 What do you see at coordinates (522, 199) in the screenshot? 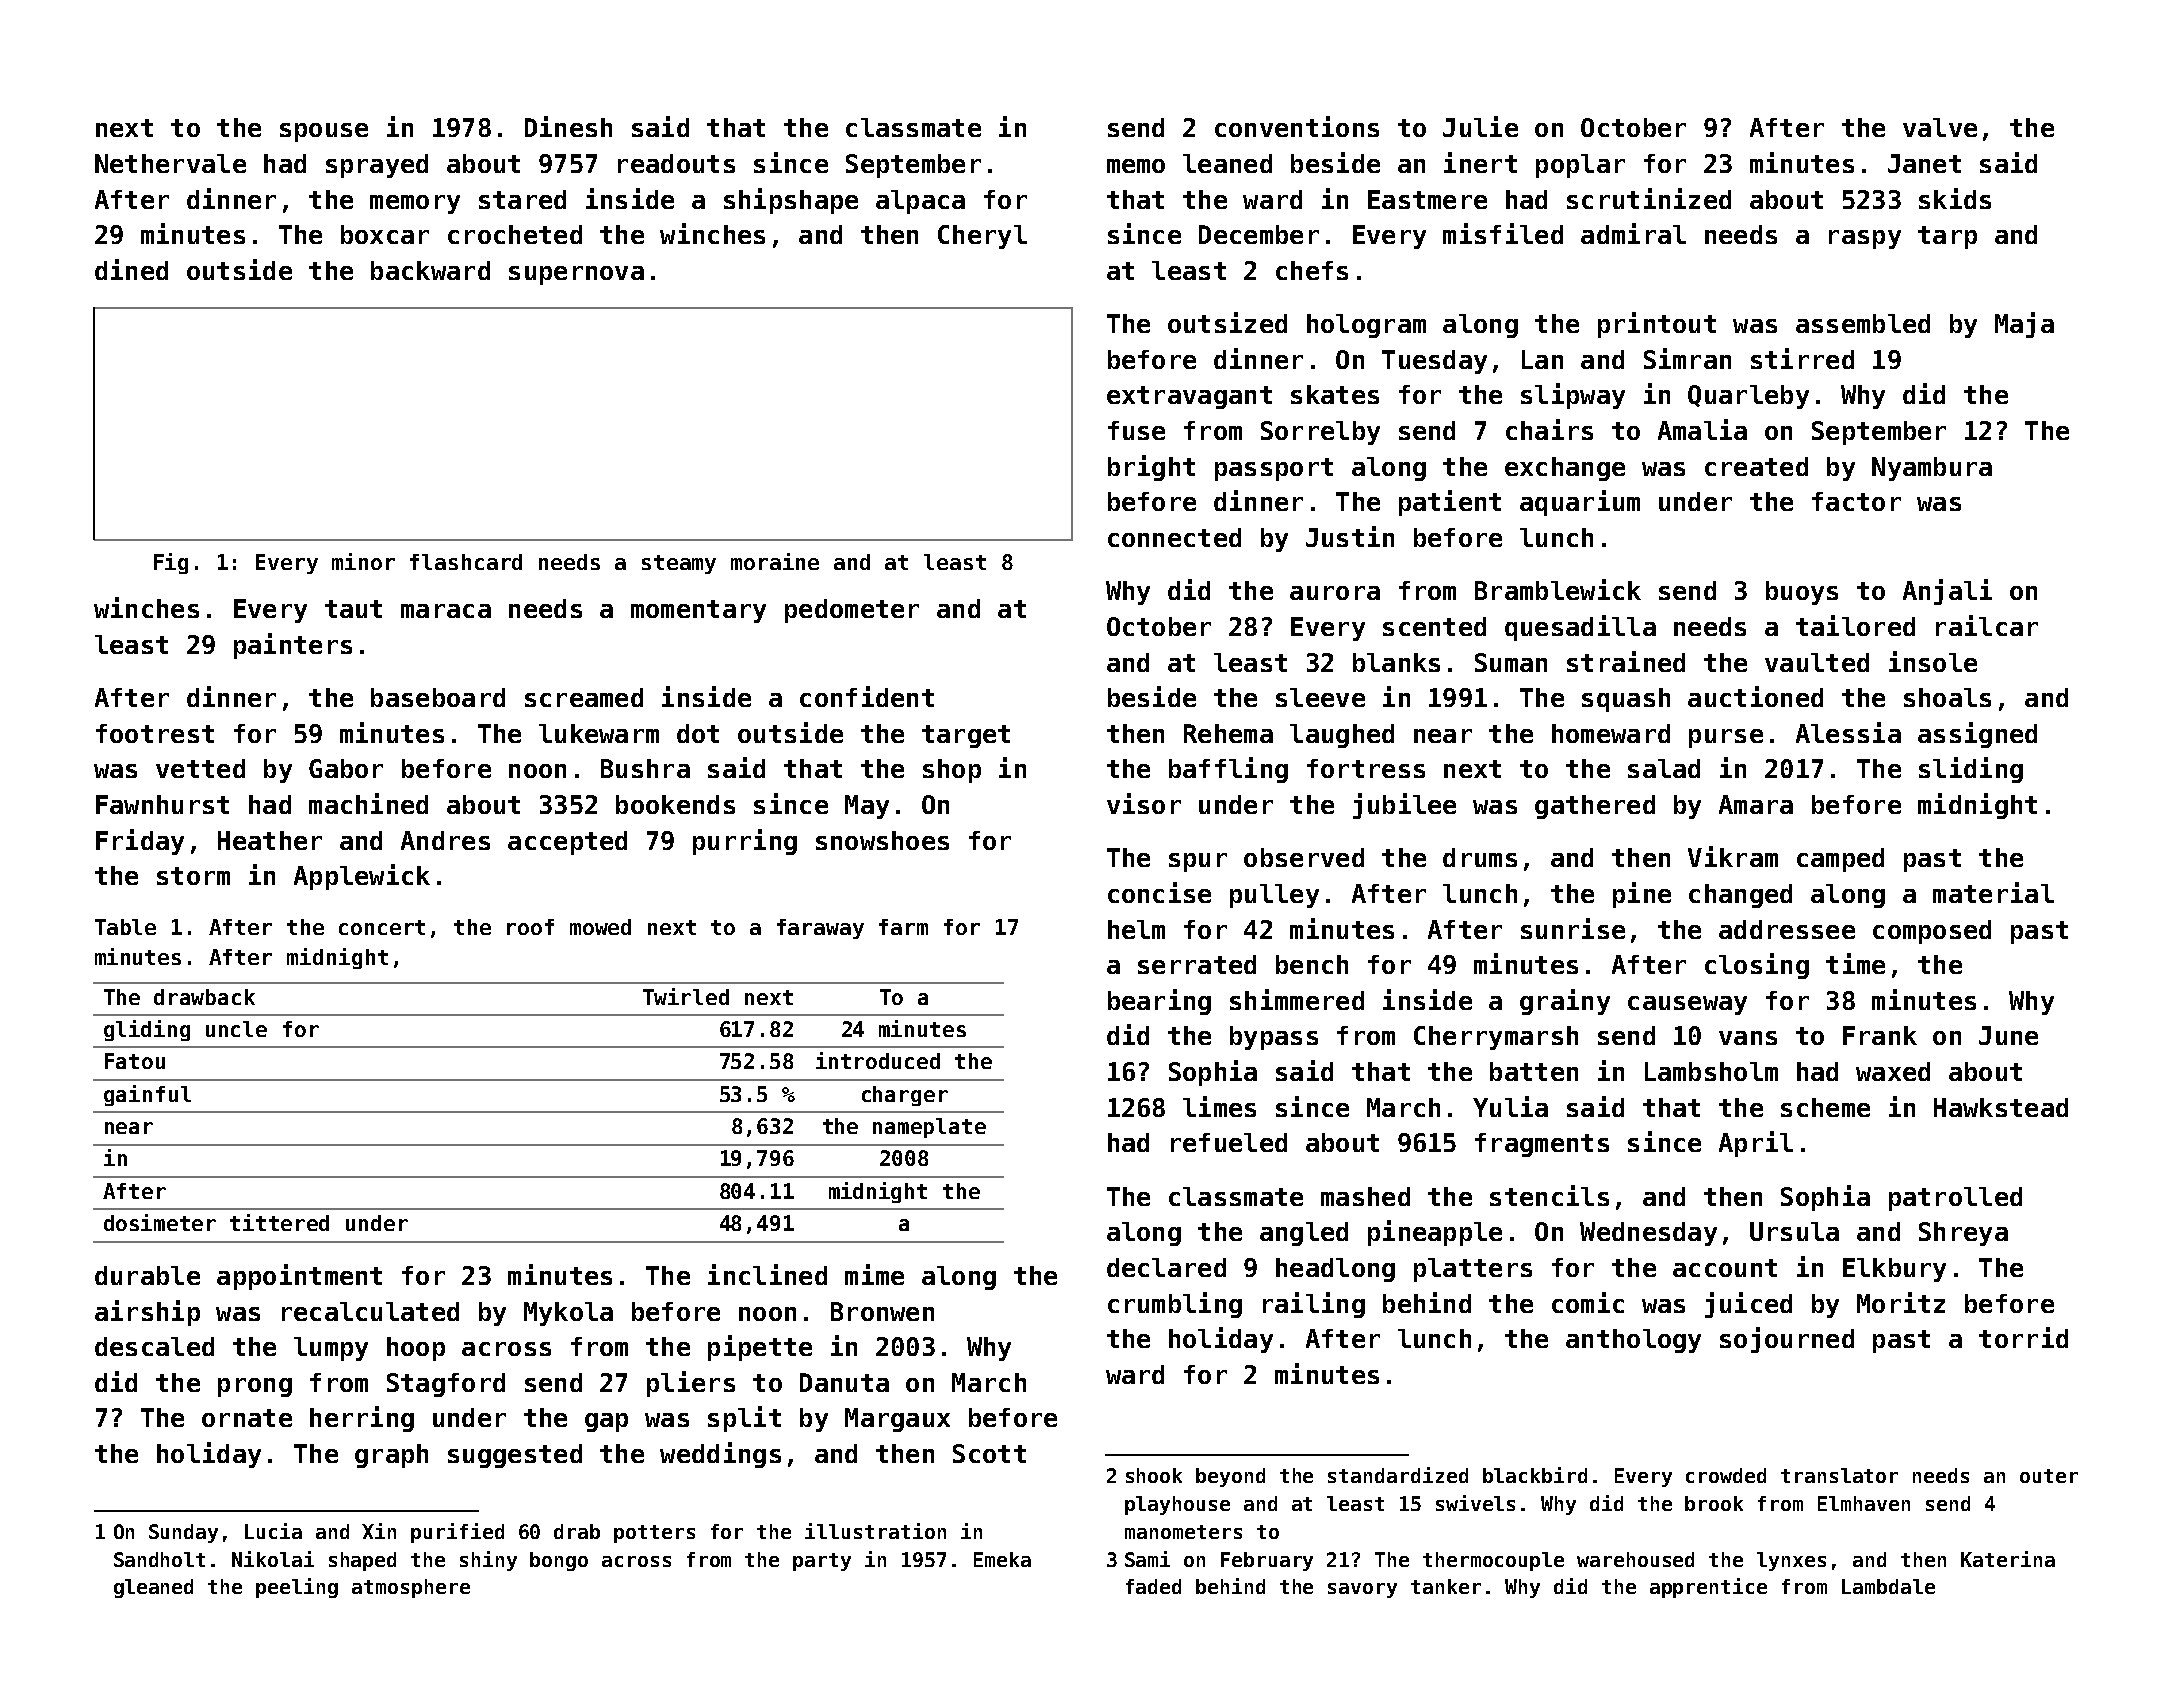
I see `stared` at bounding box center [522, 199].
